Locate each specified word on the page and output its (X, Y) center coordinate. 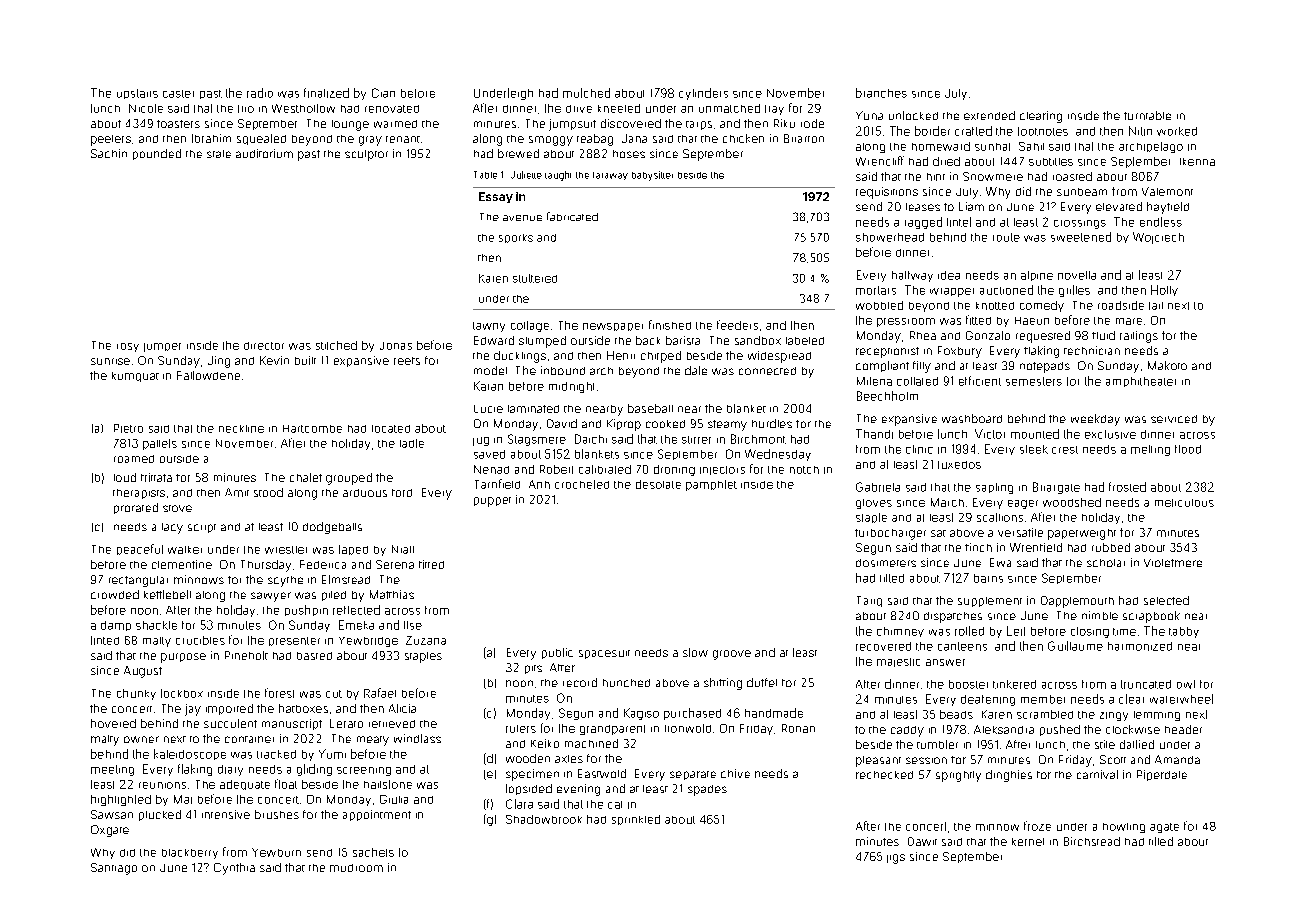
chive (735, 773)
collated (917, 381)
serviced (1174, 419)
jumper (162, 347)
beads (956, 714)
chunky (136, 694)
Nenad (491, 469)
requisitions (887, 193)
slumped (542, 342)
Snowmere (993, 176)
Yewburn (276, 852)
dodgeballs (332, 528)
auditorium (264, 153)
